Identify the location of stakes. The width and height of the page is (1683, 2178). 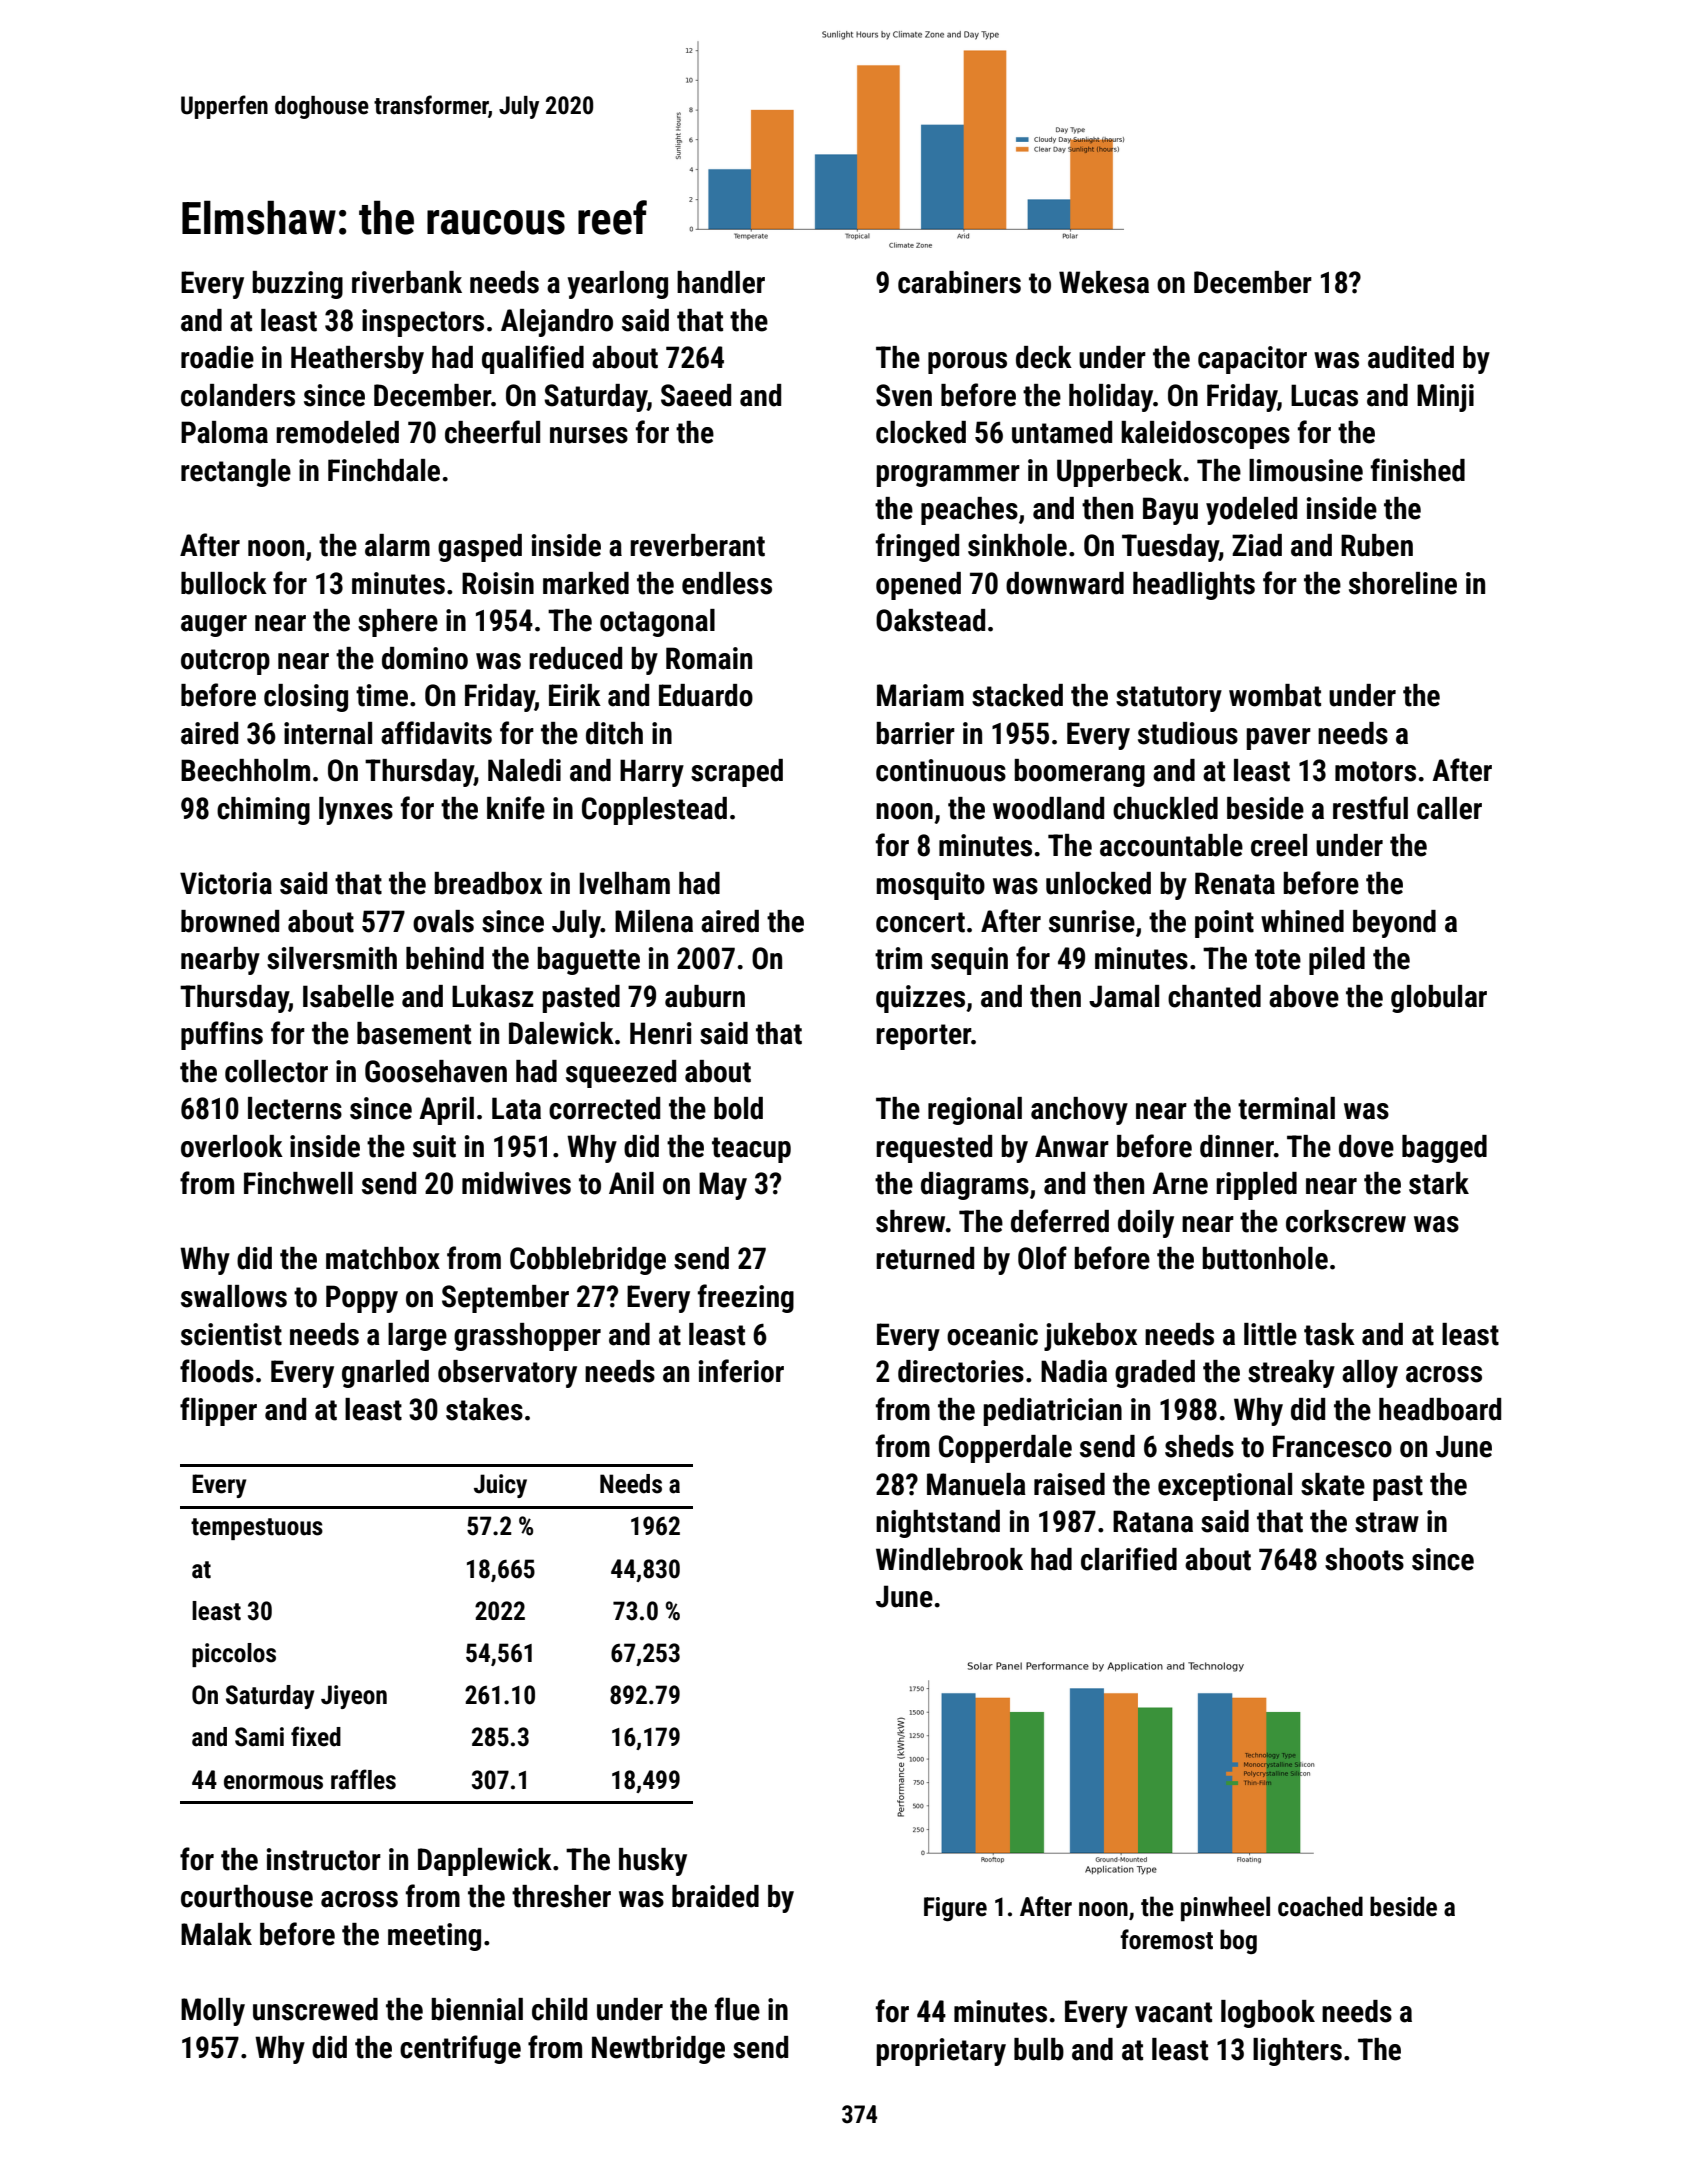
(484, 1409).
